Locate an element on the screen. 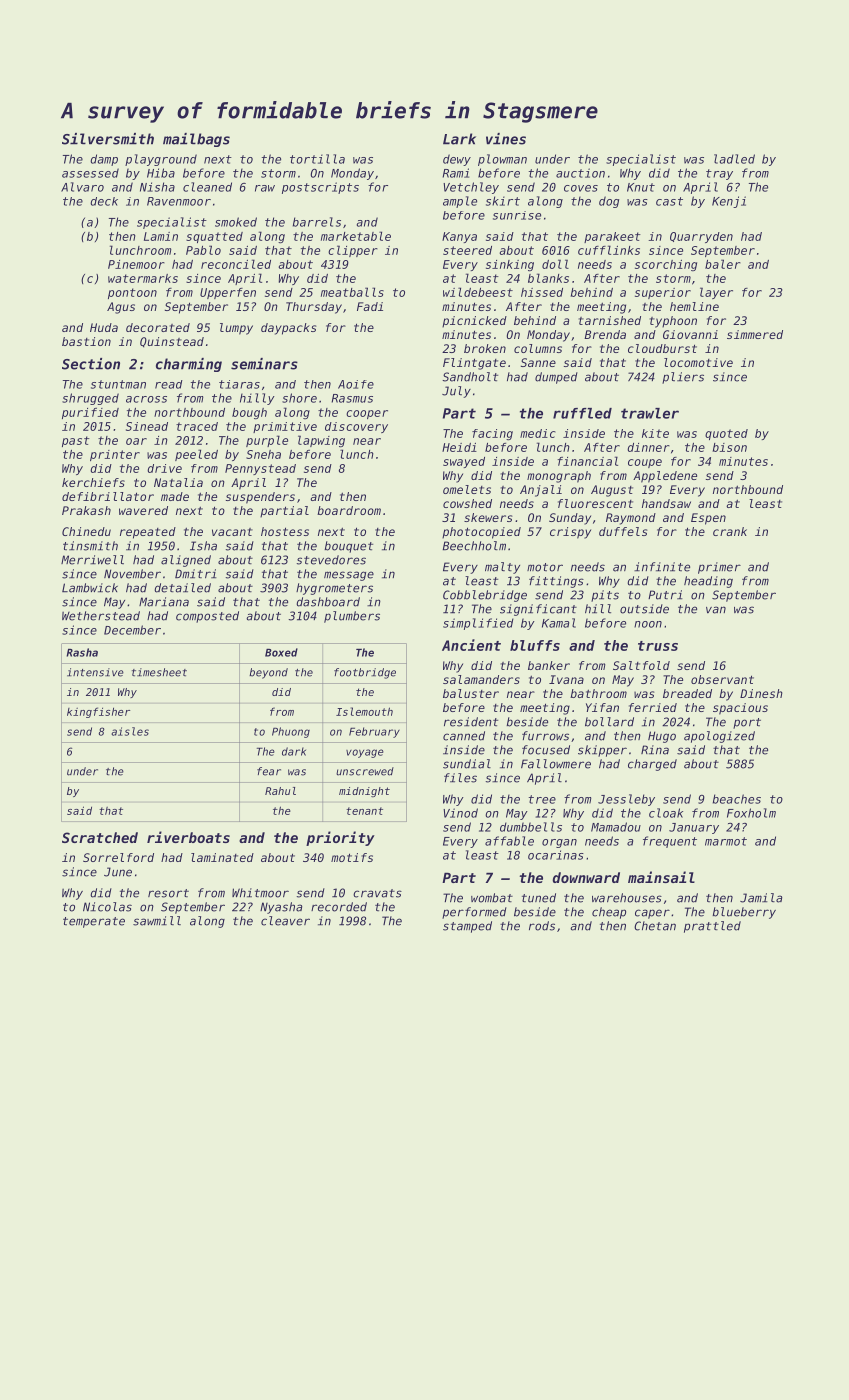 Image resolution: width=849 pixels, height=1400 pixels. cleaver is located at coordinates (285, 921).
